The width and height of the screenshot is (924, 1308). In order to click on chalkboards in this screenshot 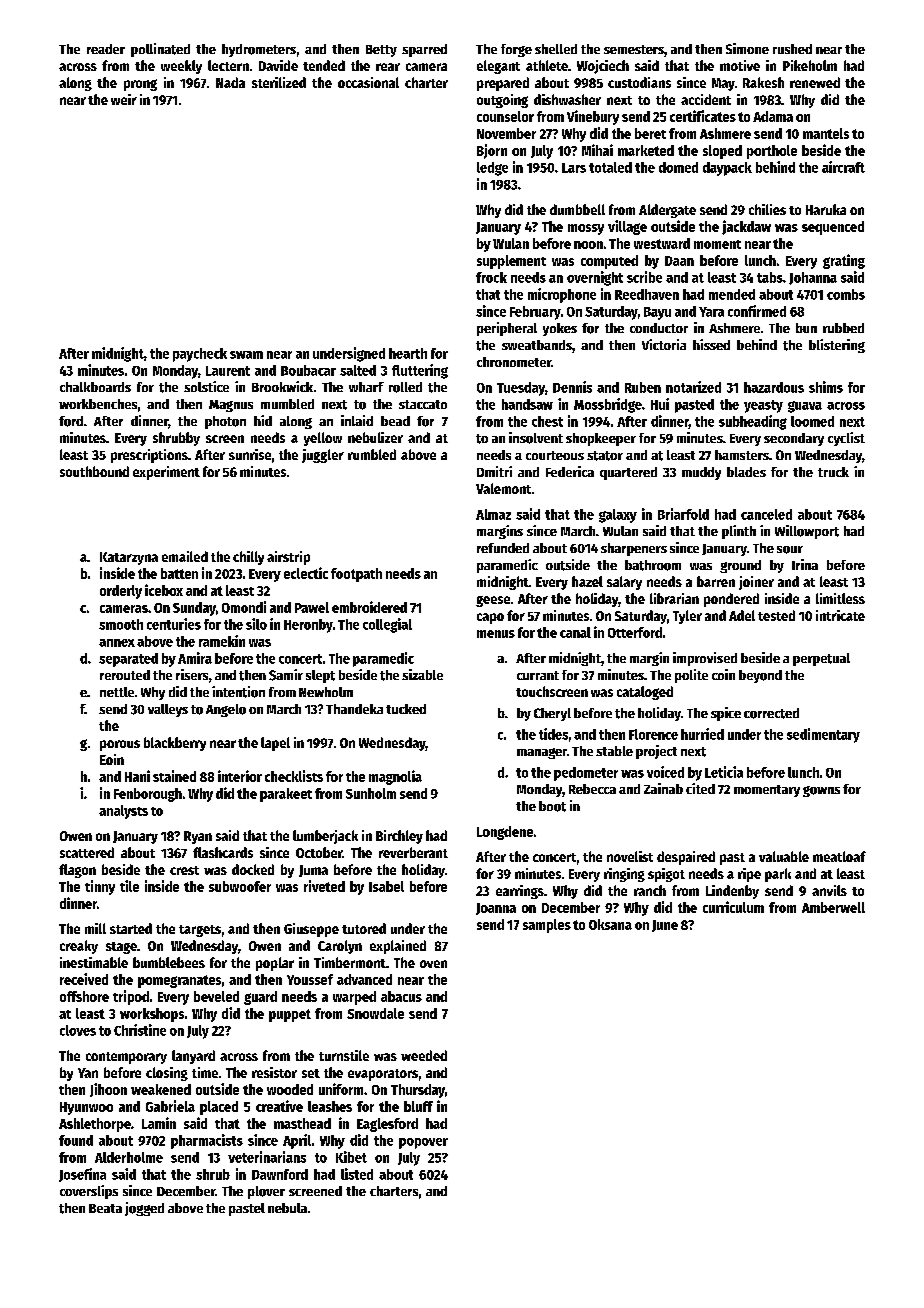, I will do `click(95, 387)`.
